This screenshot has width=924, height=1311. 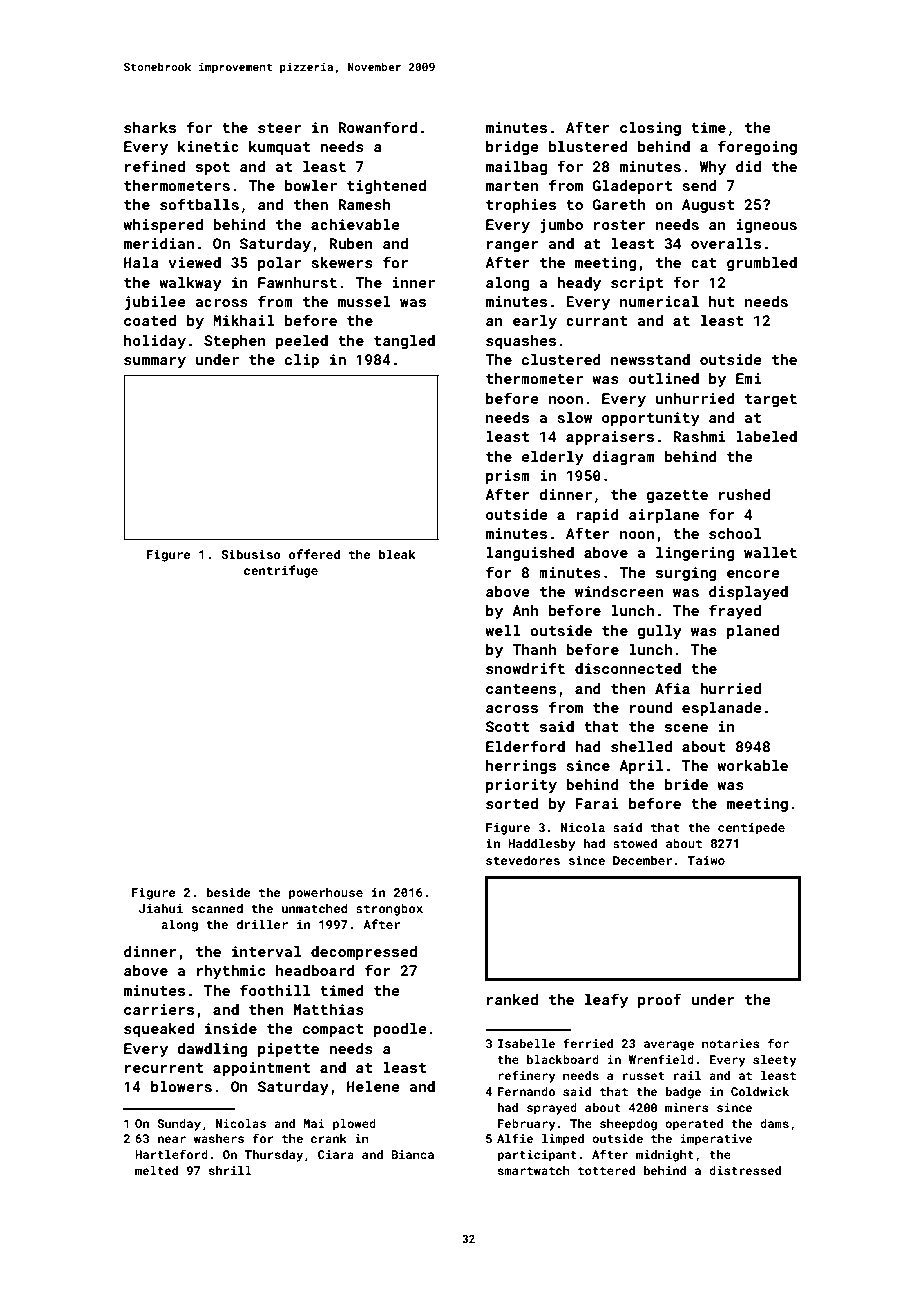 What do you see at coordinates (650, 129) in the screenshot?
I see `closing` at bounding box center [650, 129].
